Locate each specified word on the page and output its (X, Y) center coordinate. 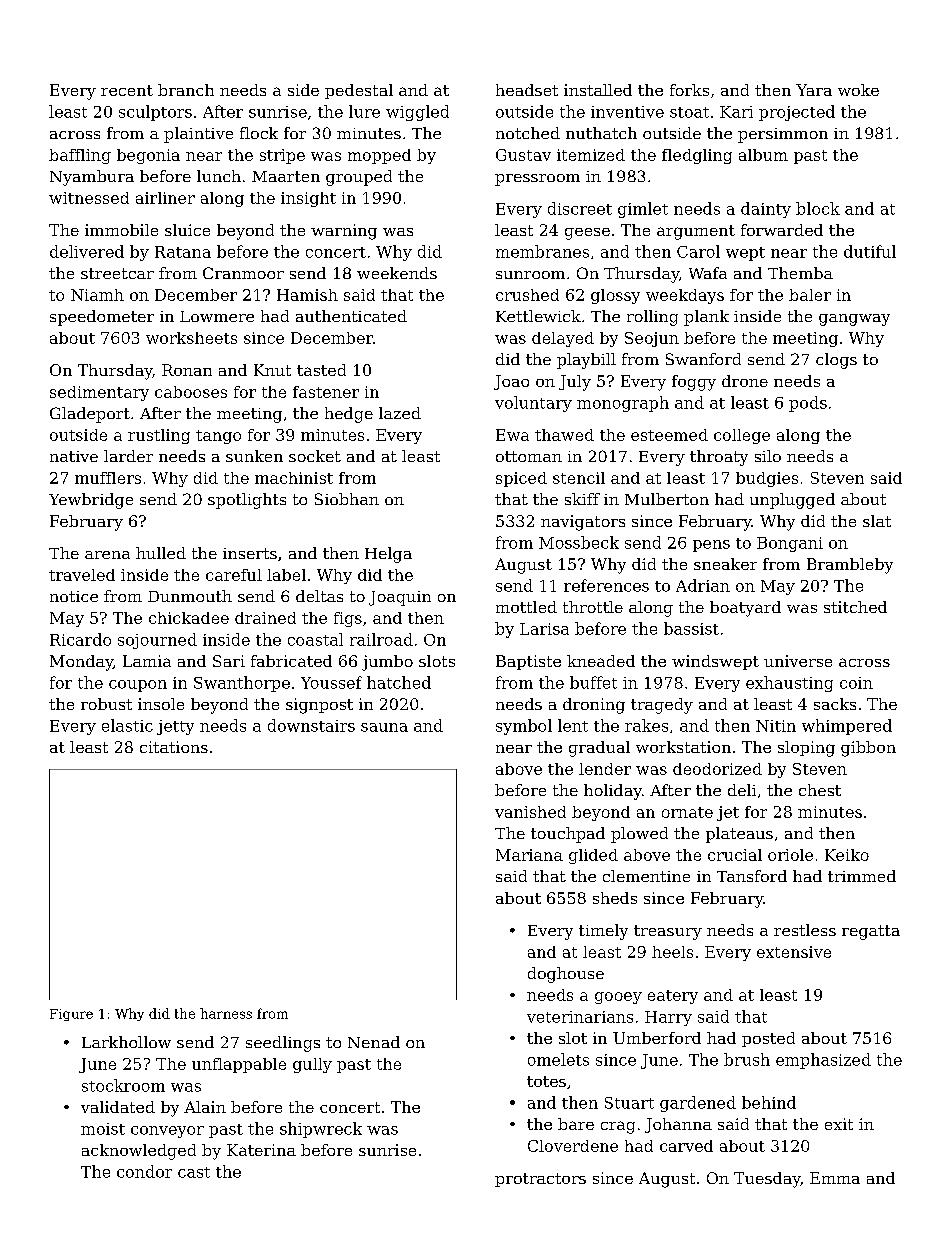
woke (858, 90)
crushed (527, 295)
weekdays (685, 296)
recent (127, 90)
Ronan (187, 370)
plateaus (739, 835)
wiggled (417, 113)
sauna (384, 727)
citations (174, 747)
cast (194, 1172)
